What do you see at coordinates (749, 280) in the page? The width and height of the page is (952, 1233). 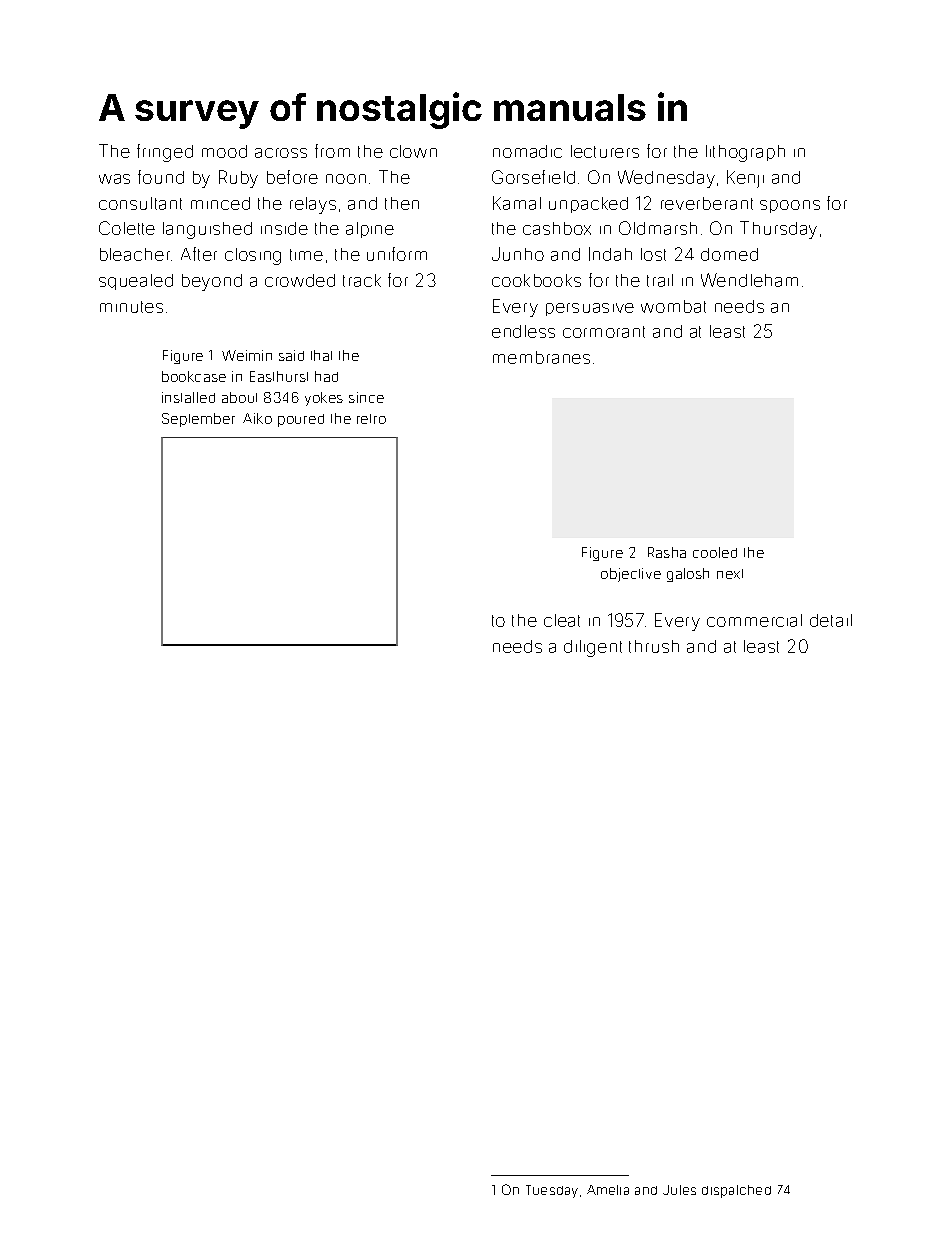 I see `Wendleham` at bounding box center [749, 280].
